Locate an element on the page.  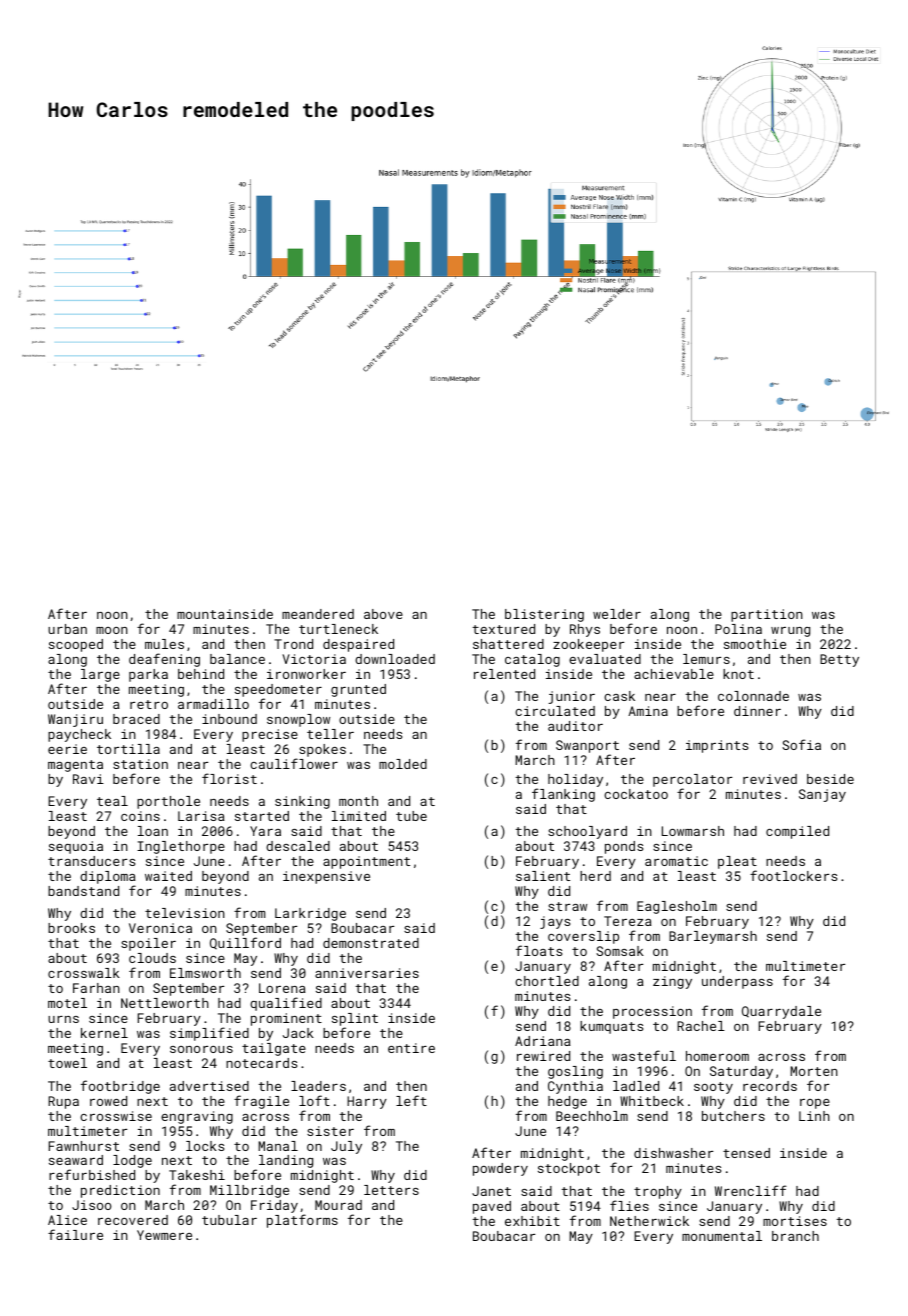
partition is located at coordinates (767, 615).
